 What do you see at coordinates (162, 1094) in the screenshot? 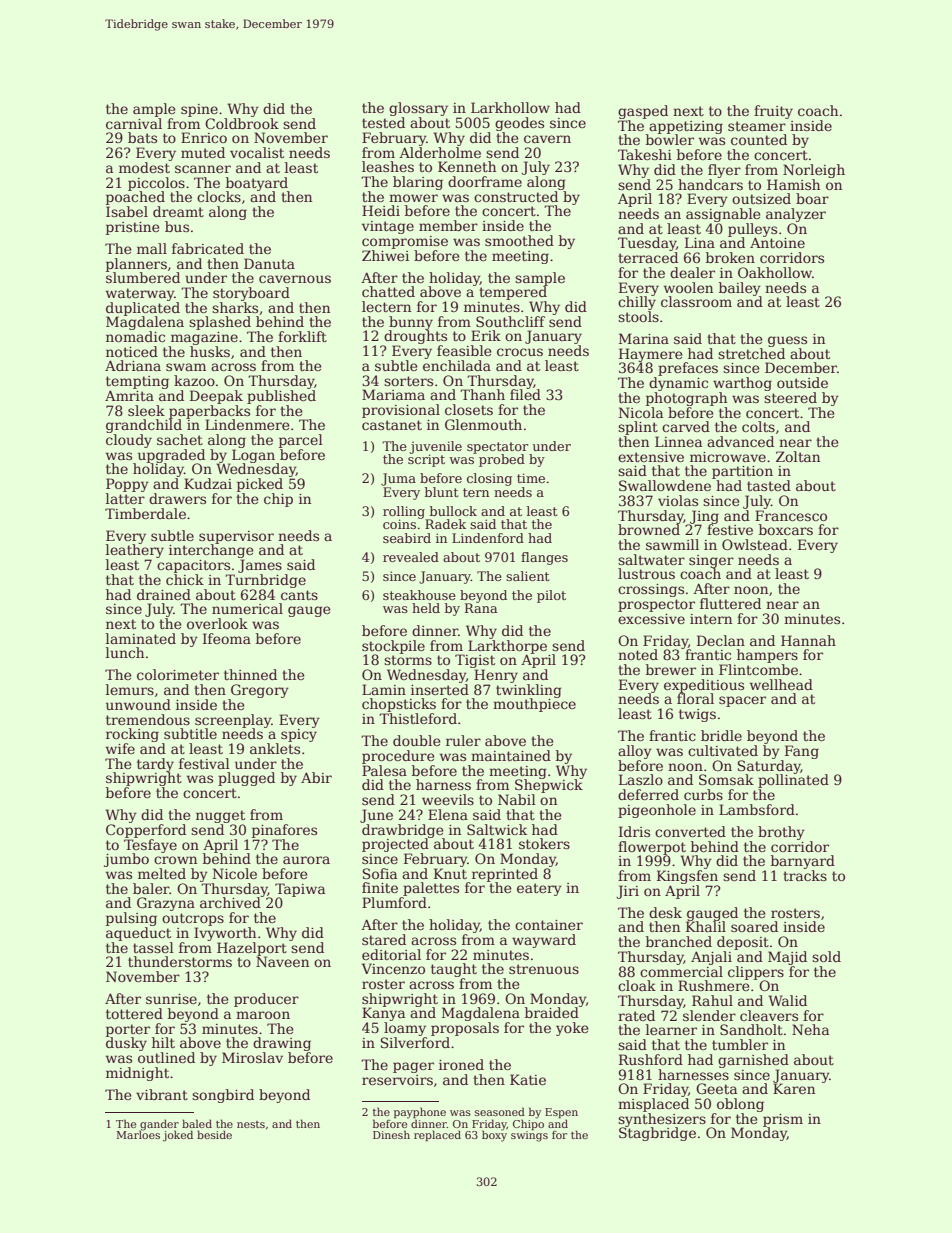
I see `vibrant` at bounding box center [162, 1094].
